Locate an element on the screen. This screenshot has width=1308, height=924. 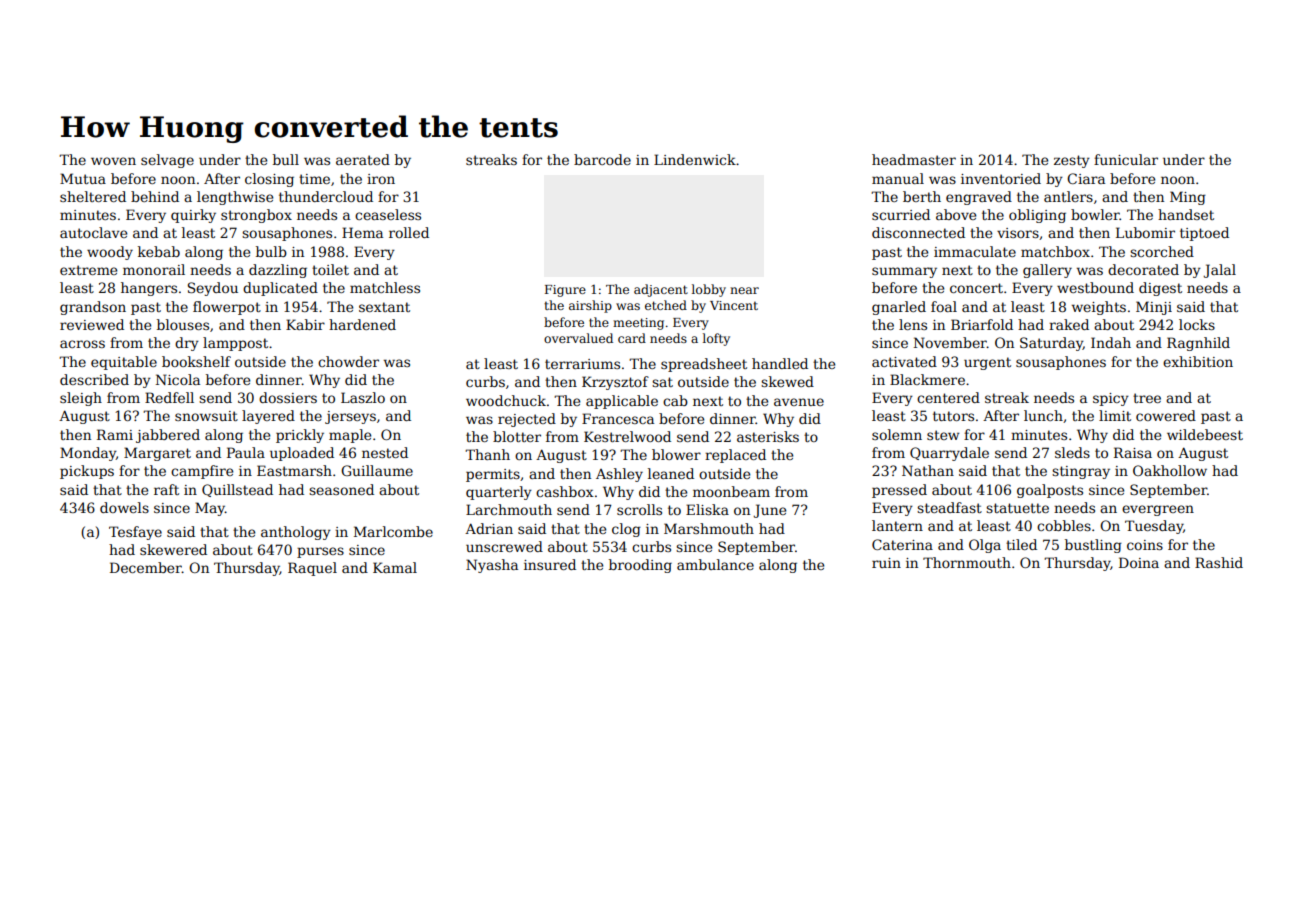
Rami is located at coordinates (115, 434).
